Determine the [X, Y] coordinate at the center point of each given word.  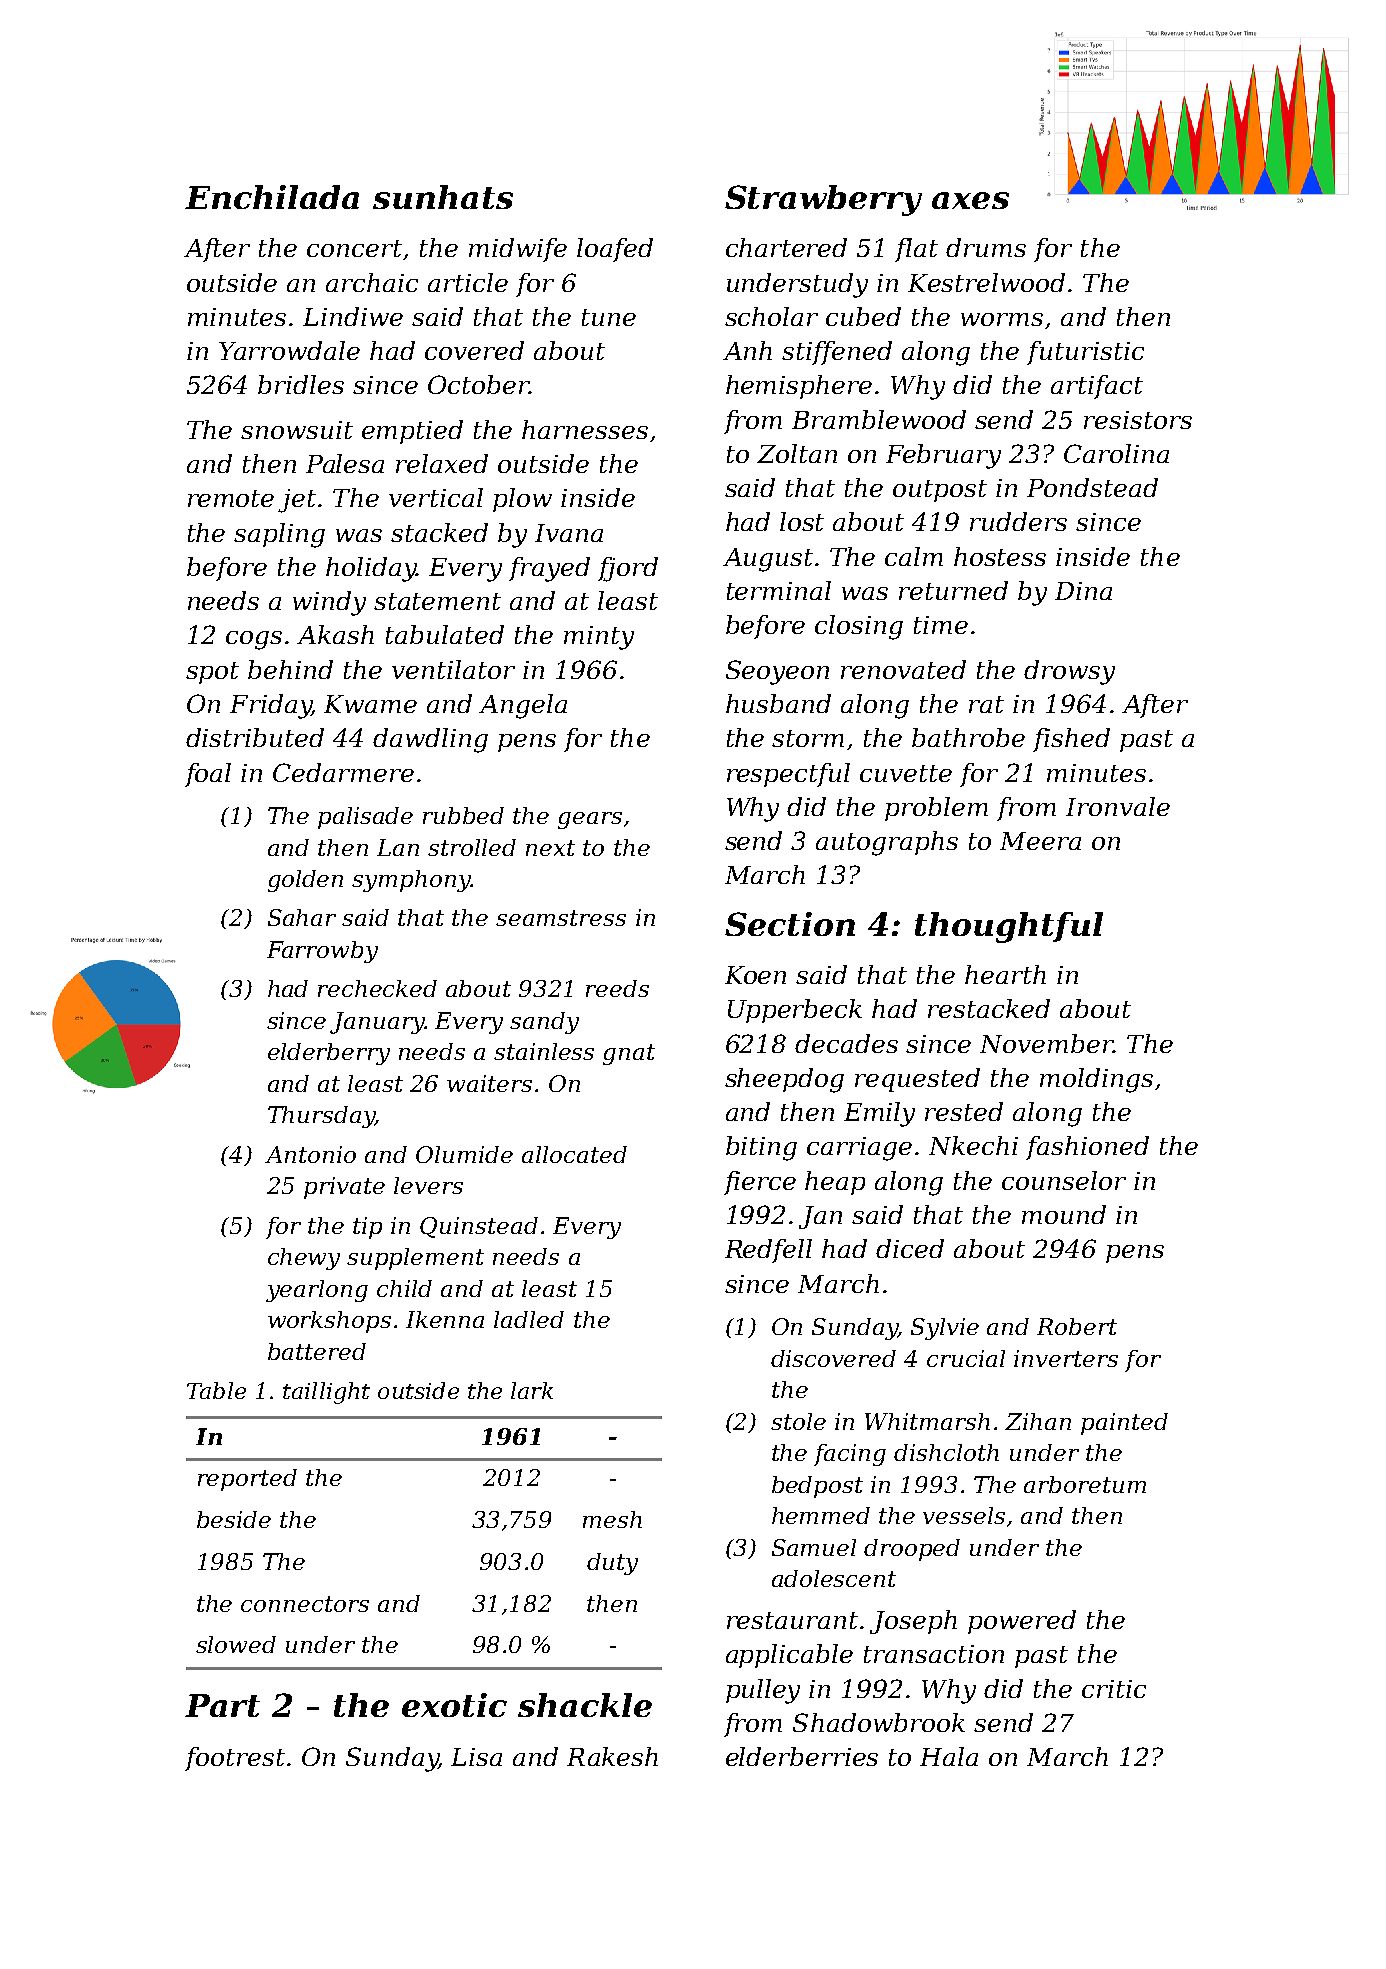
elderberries [802, 1756]
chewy [304, 1259]
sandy [544, 1023]
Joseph [913, 1622]
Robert [1077, 1326]
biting [761, 1148]
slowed [236, 1644]
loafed [615, 250]
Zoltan [797, 453]
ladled [529, 1319]
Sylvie [945, 1329]
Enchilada [272, 197]
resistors [1138, 420]
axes [970, 200]
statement [437, 601]
